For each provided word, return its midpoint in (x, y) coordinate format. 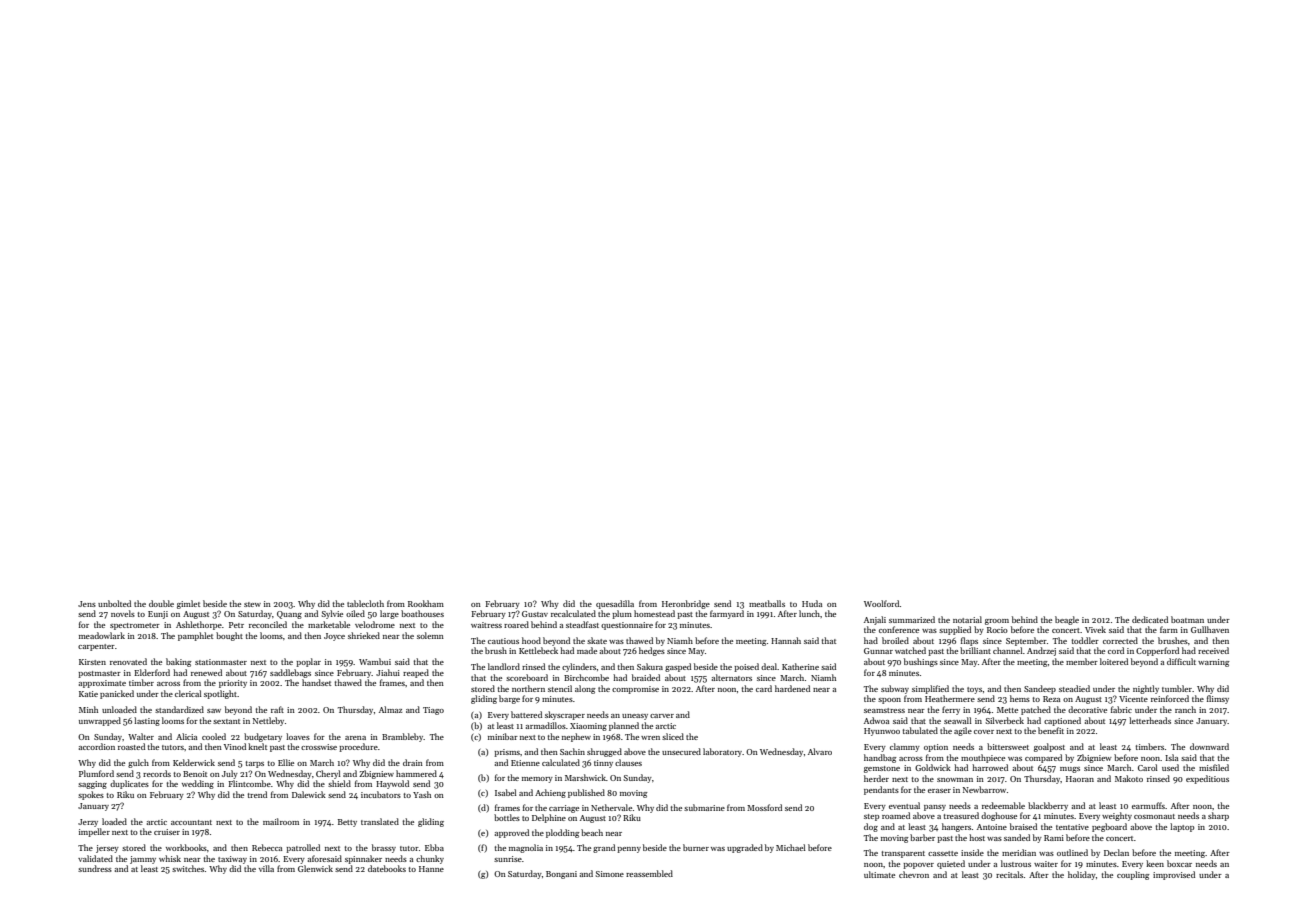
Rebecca (267, 847)
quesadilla (615, 604)
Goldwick (933, 767)
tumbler (1177, 688)
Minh (88, 709)
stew (252, 604)
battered (526, 714)
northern (528, 688)
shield (339, 783)
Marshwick (585, 777)
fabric (1121, 709)
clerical (188, 693)
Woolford (882, 603)
